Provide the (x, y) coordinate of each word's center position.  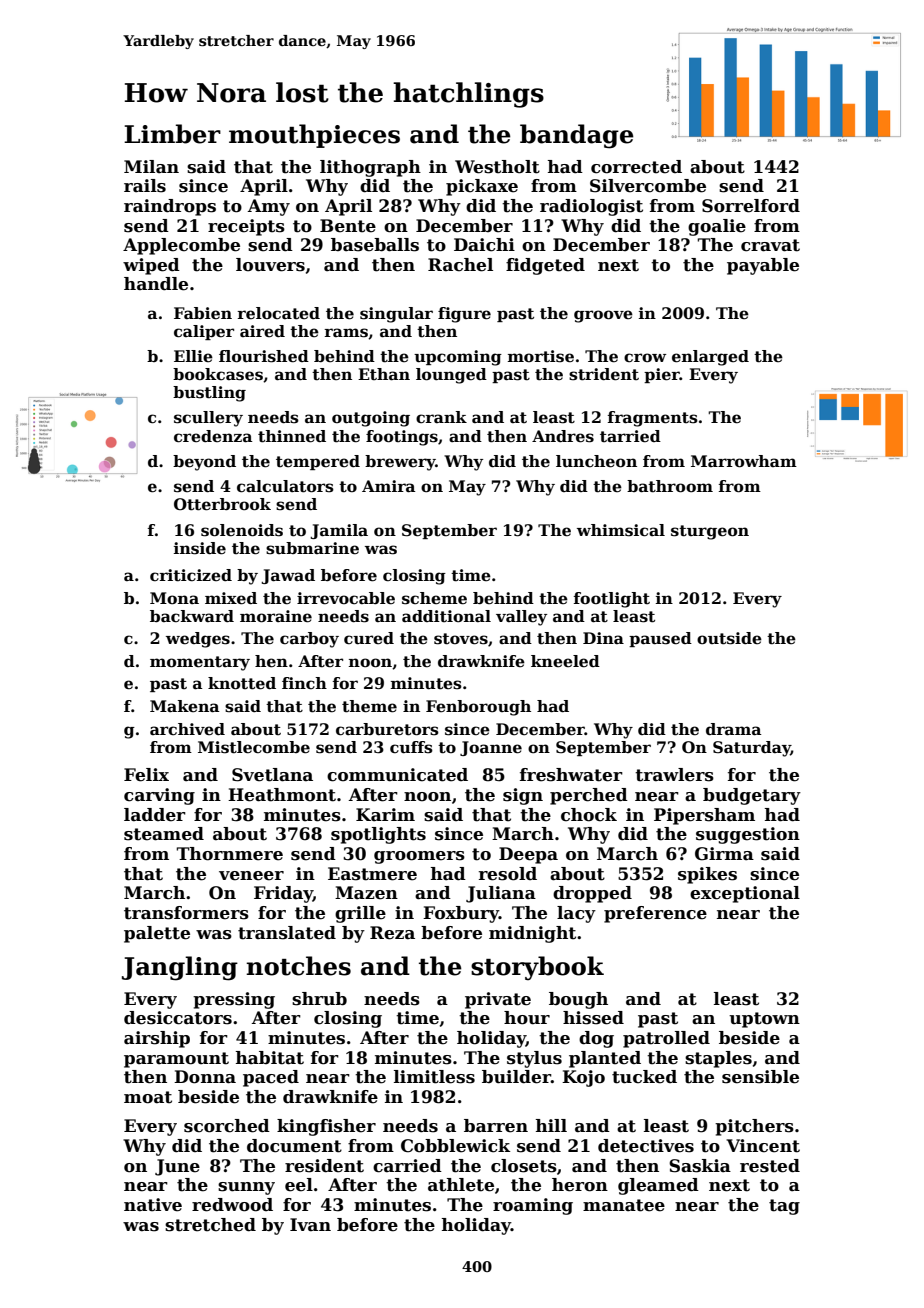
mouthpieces (314, 136)
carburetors (387, 729)
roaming (533, 1206)
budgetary (752, 796)
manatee (624, 1205)
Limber (172, 134)
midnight (532, 934)
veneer (251, 876)
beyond (204, 463)
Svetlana (272, 775)
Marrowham (744, 461)
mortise (541, 356)
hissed (593, 1018)
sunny (246, 1188)
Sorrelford (751, 206)
